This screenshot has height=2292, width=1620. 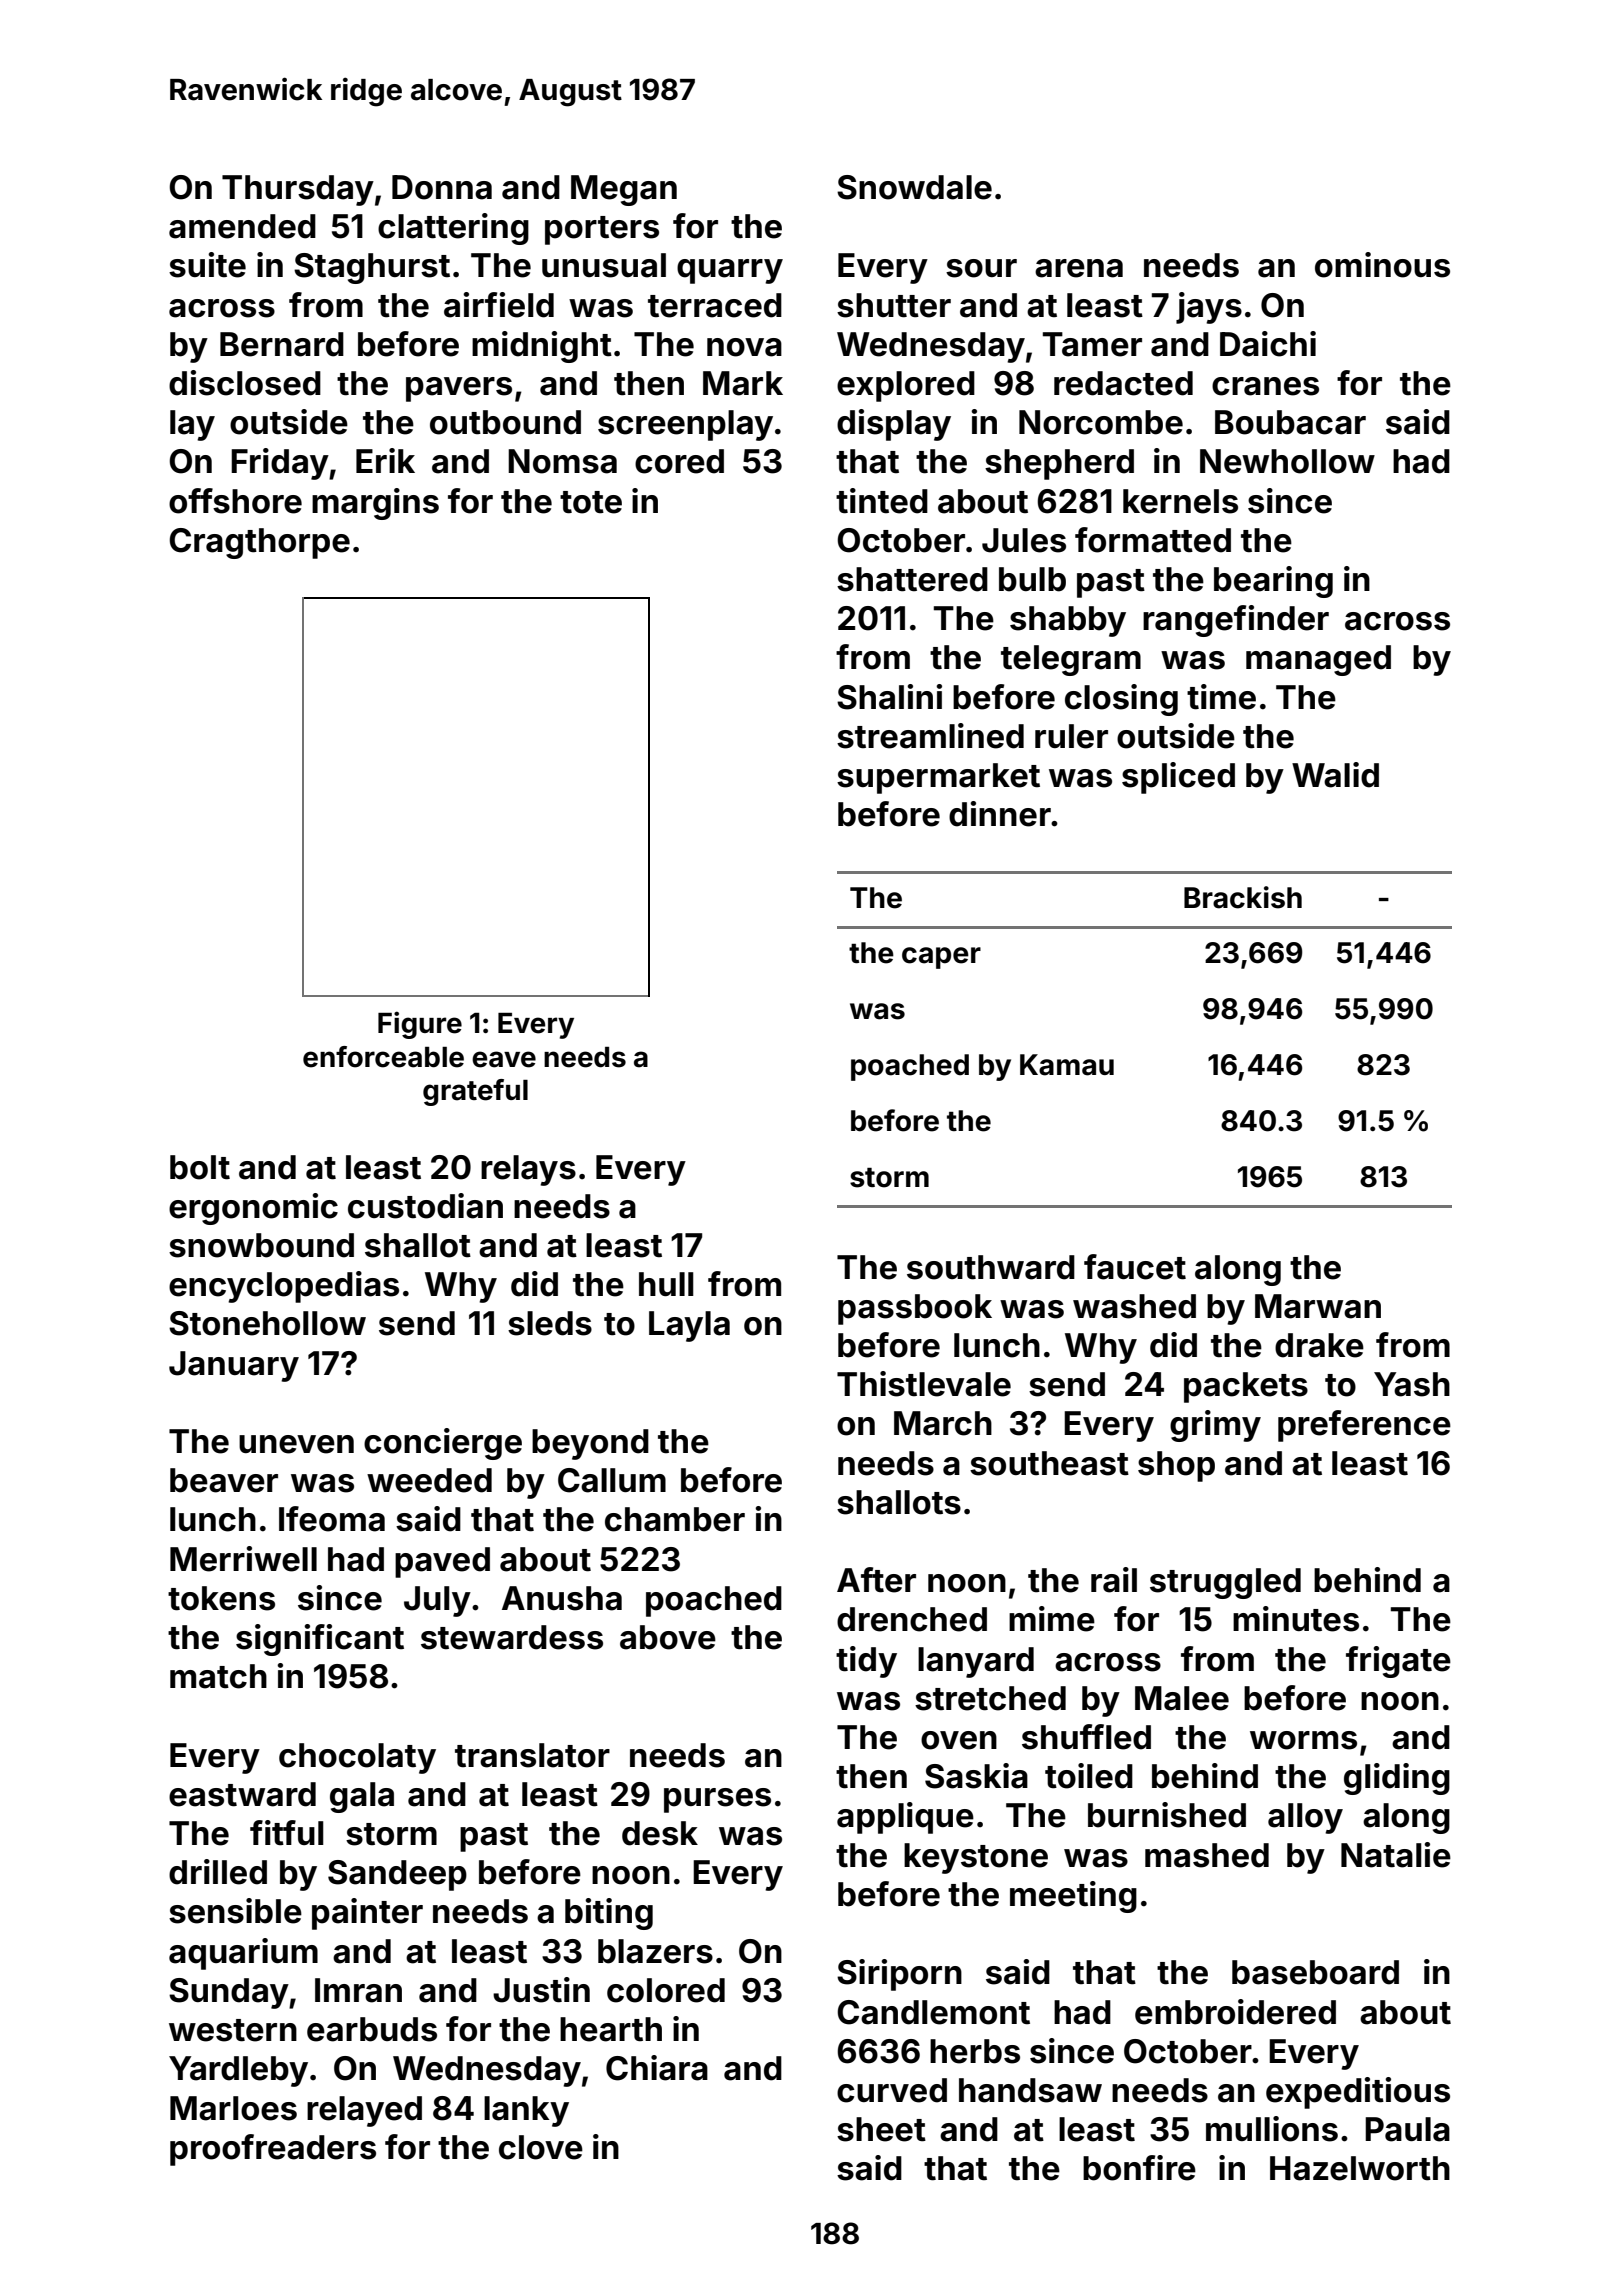 What do you see at coordinates (1049, 1463) in the screenshot?
I see `southeast` at bounding box center [1049, 1463].
